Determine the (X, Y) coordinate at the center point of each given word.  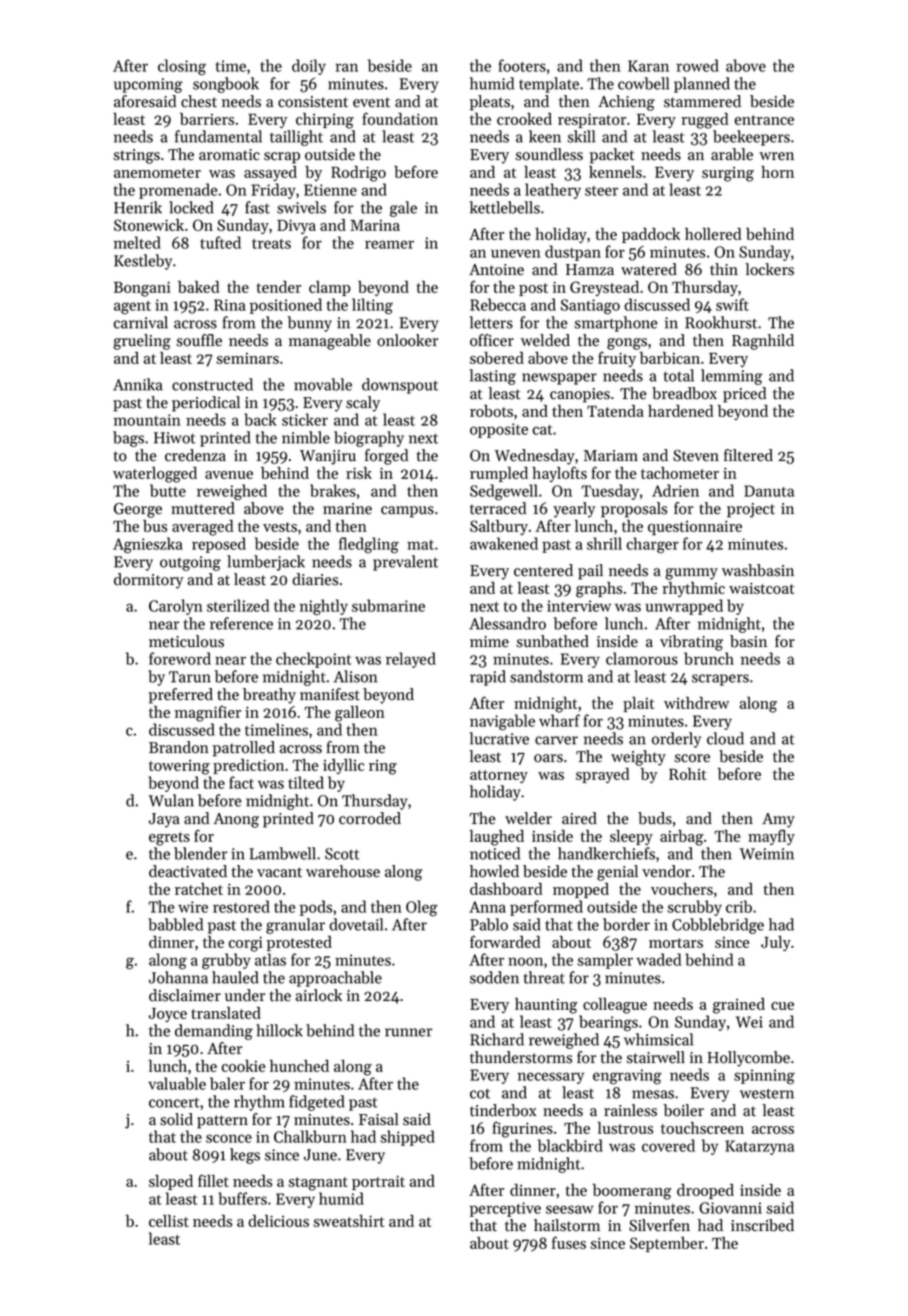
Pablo (489, 924)
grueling (142, 342)
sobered (497, 358)
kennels (615, 172)
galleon (360, 714)
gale (403, 209)
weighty (638, 758)
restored (241, 906)
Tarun (190, 677)
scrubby (694, 908)
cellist (169, 1221)
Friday (273, 191)
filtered (748, 455)
